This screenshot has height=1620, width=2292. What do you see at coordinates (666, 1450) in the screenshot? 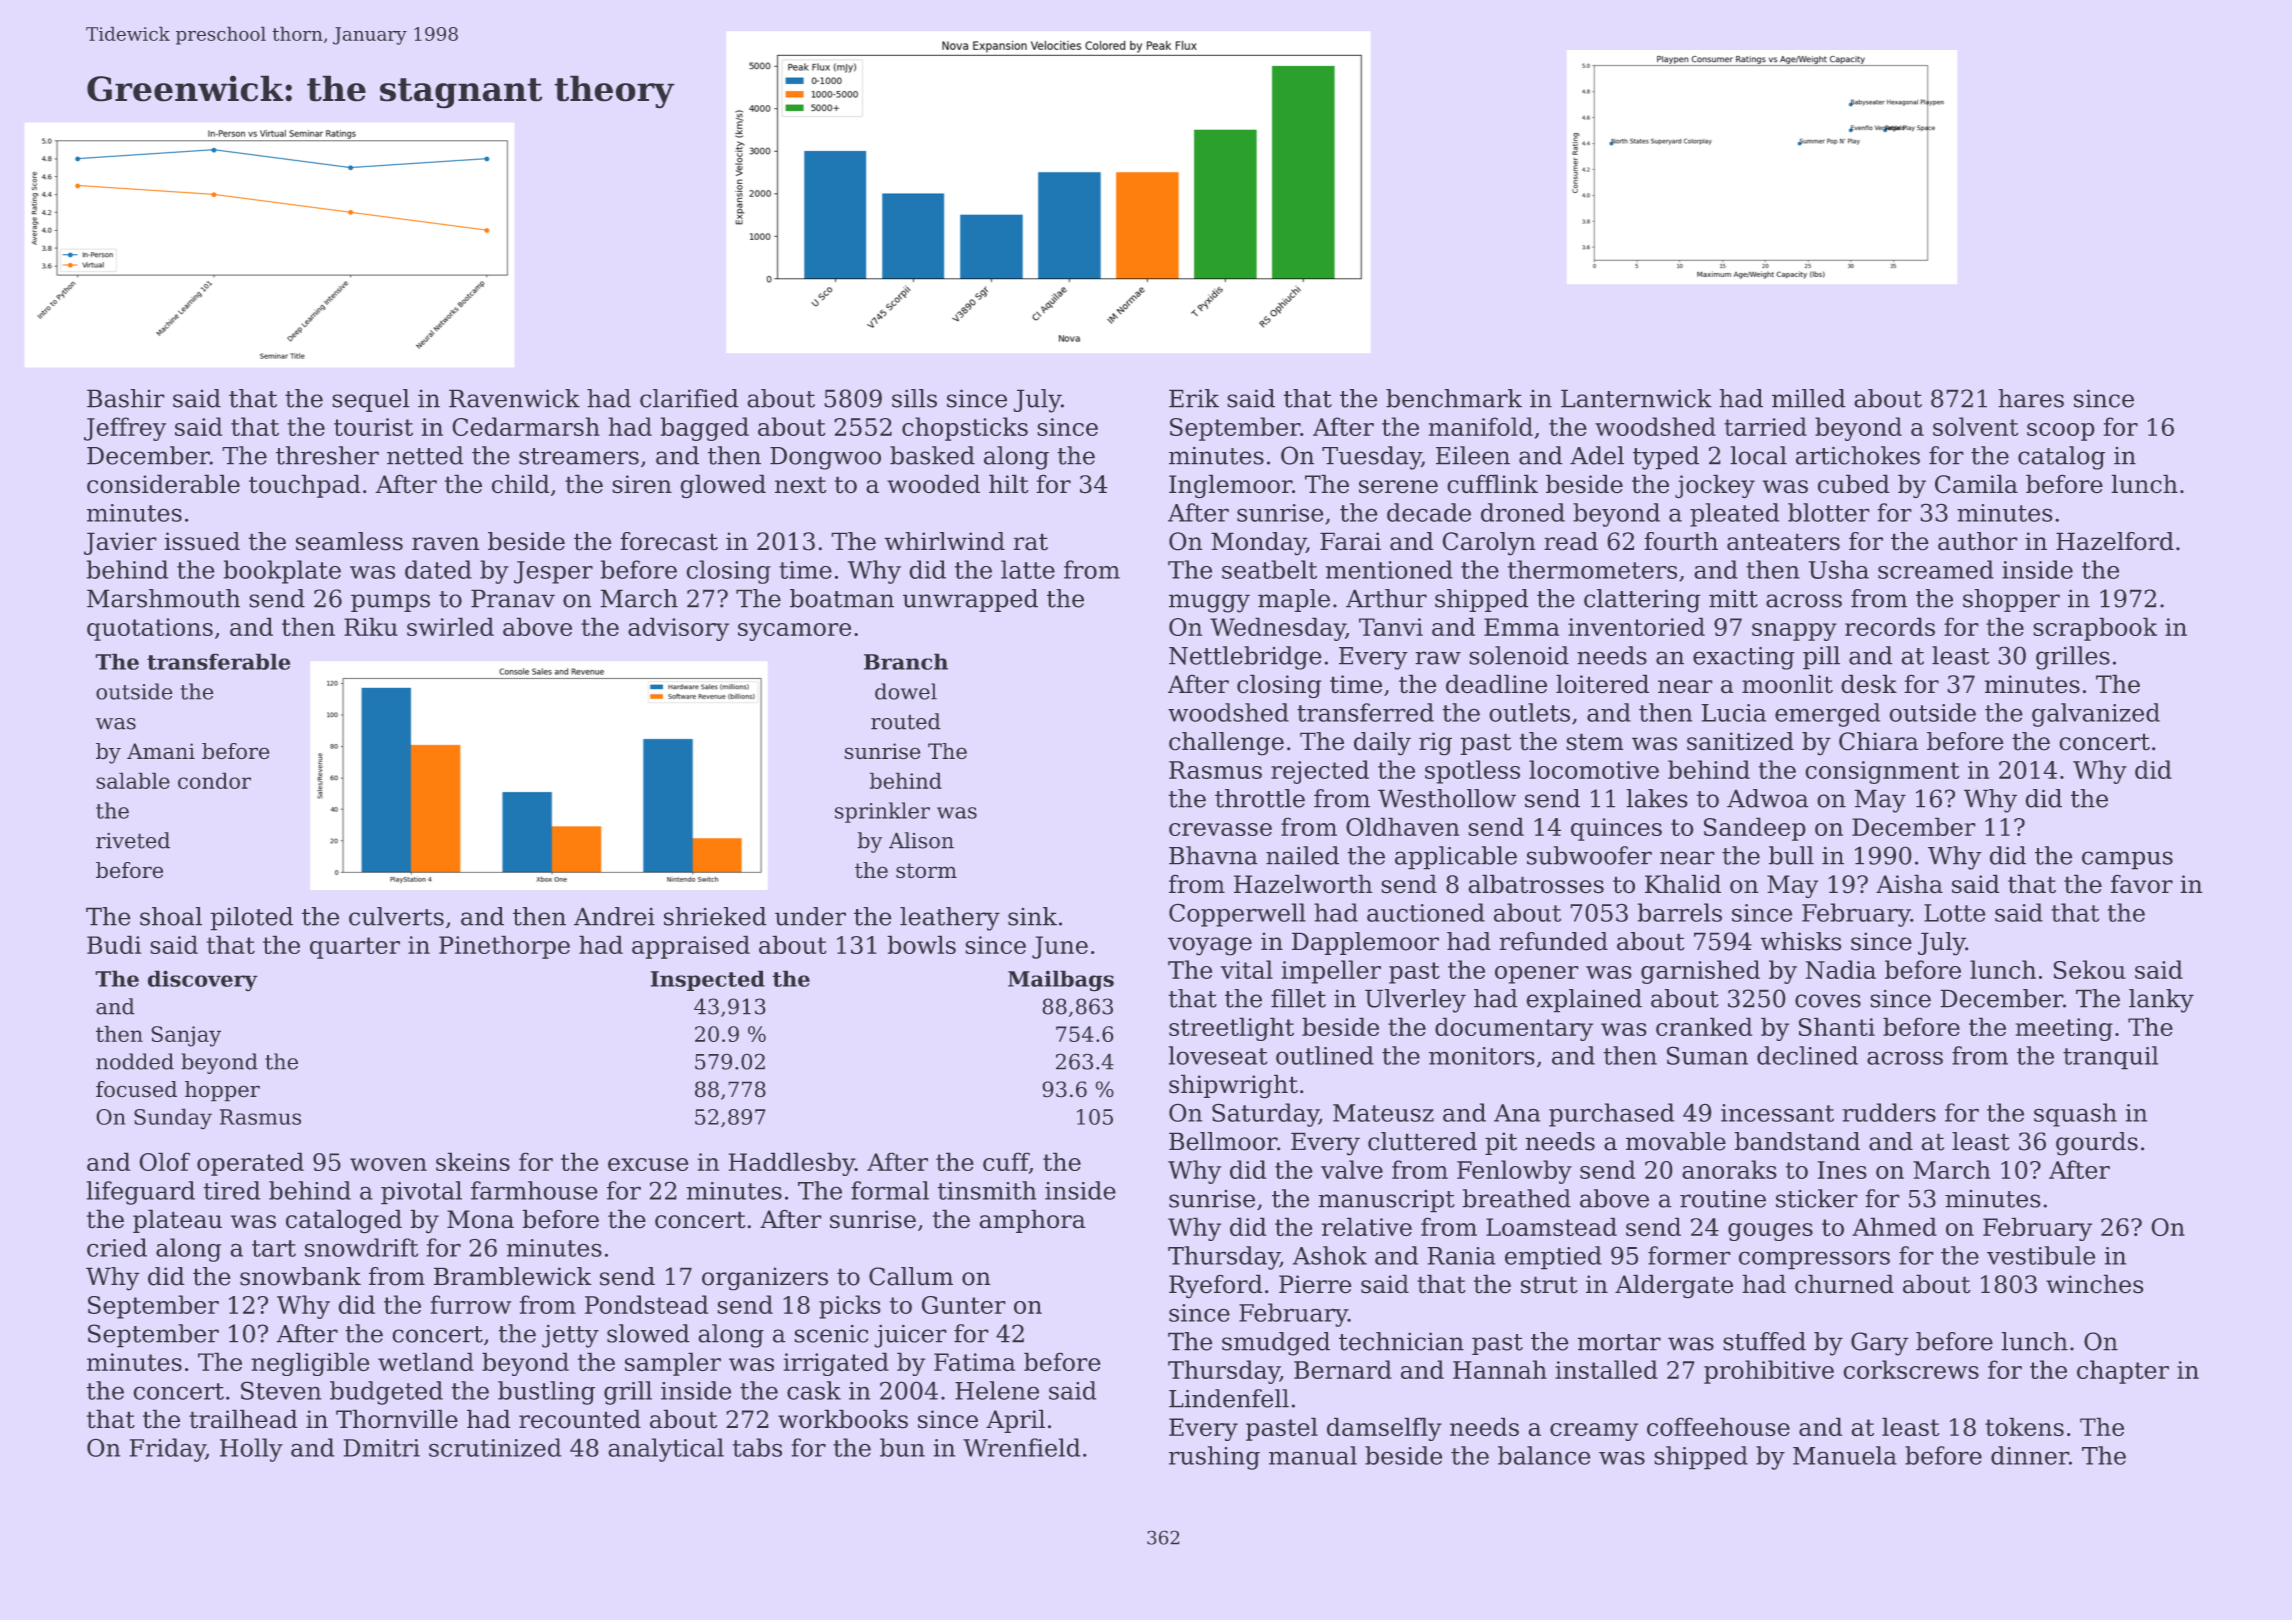
I see `analytical` at bounding box center [666, 1450].
